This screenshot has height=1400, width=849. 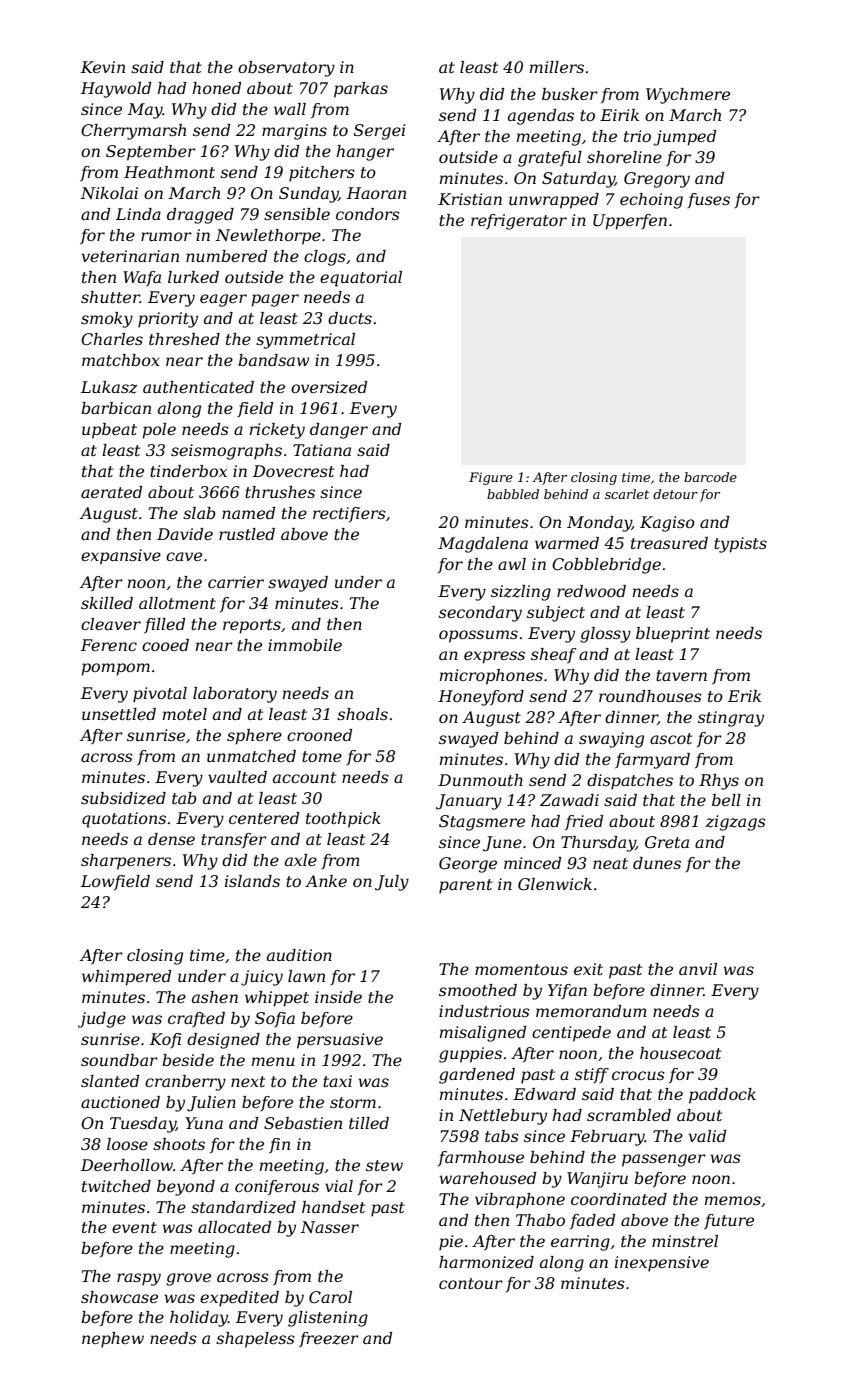 I want to click on refrigerator, so click(x=519, y=222).
